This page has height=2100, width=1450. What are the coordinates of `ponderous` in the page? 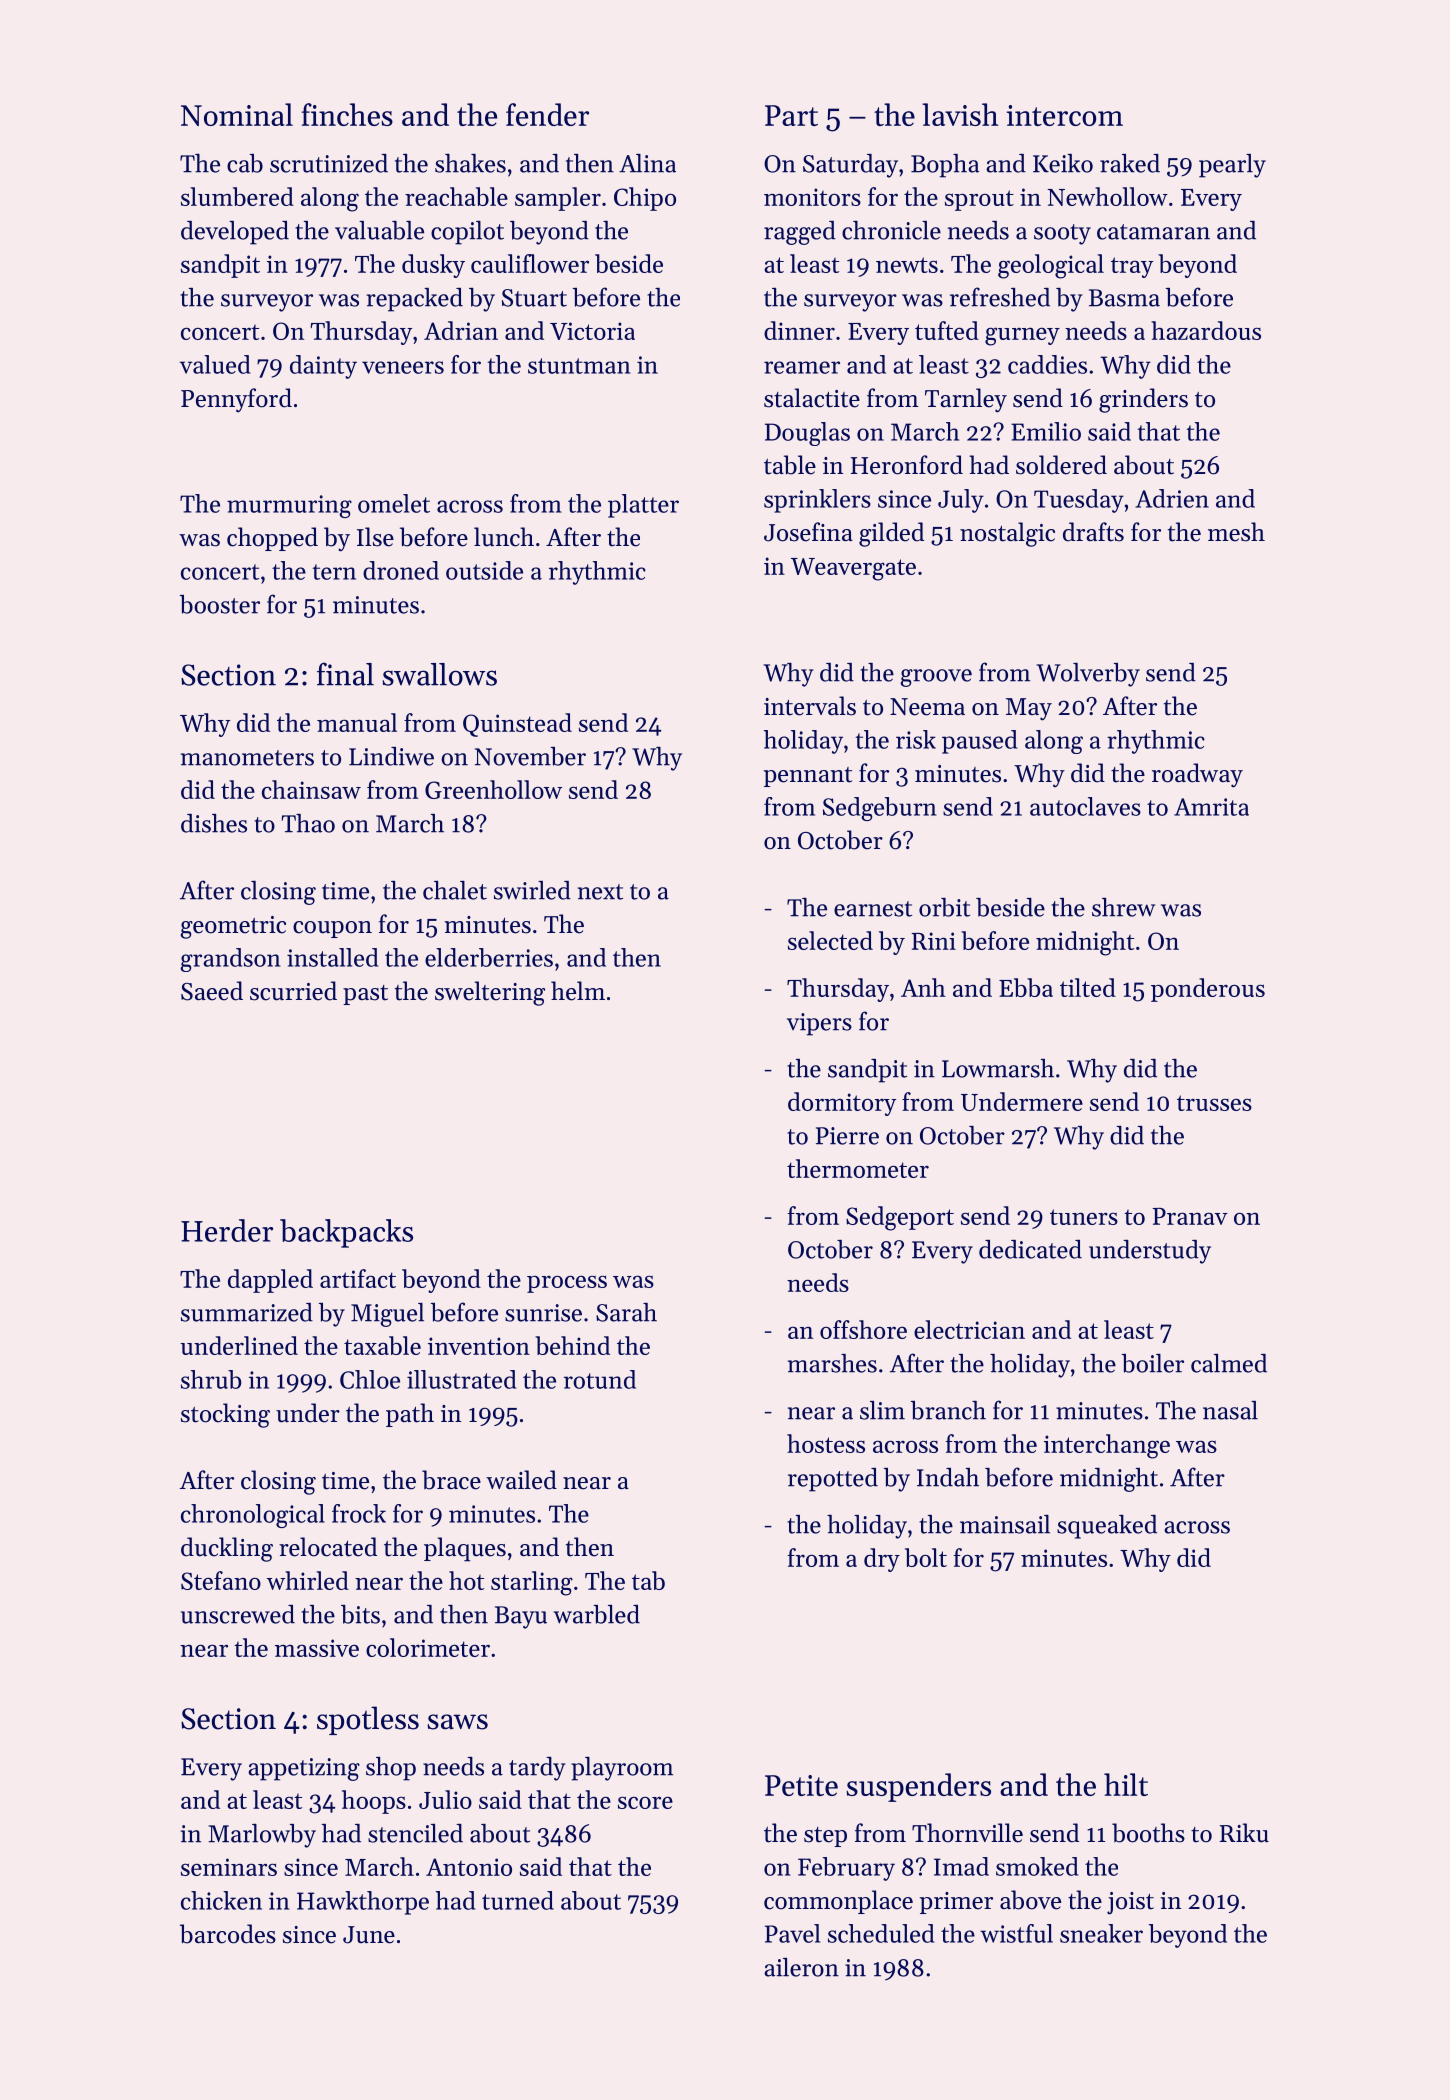 It's located at (1208, 990).
